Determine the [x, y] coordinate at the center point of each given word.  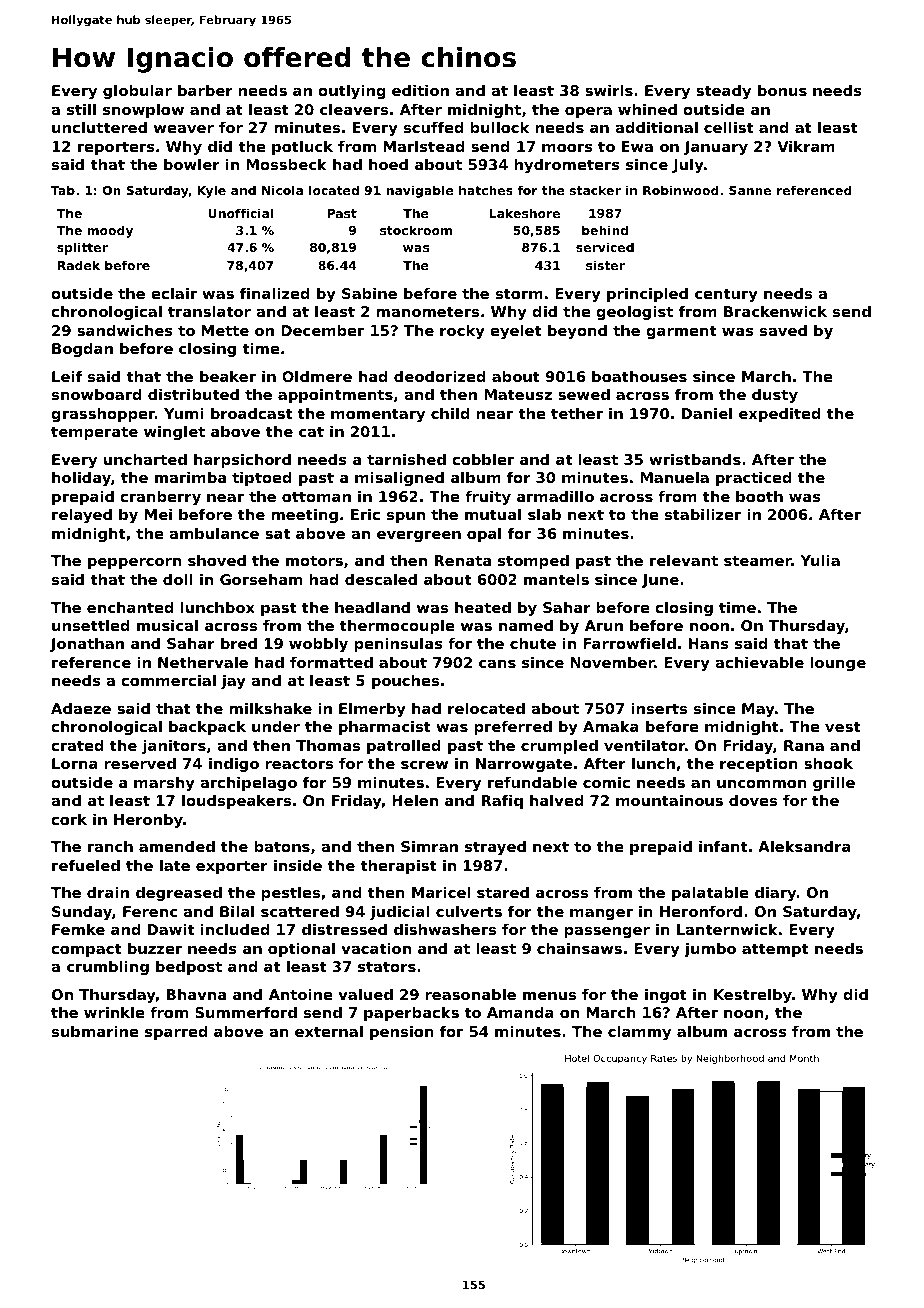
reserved [140, 763]
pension [402, 1033]
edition [420, 90]
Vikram [806, 146]
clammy [639, 1033]
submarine [95, 1031]
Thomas [328, 745]
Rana [804, 745]
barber [205, 90]
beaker [228, 376]
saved [783, 330]
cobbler [483, 459]
